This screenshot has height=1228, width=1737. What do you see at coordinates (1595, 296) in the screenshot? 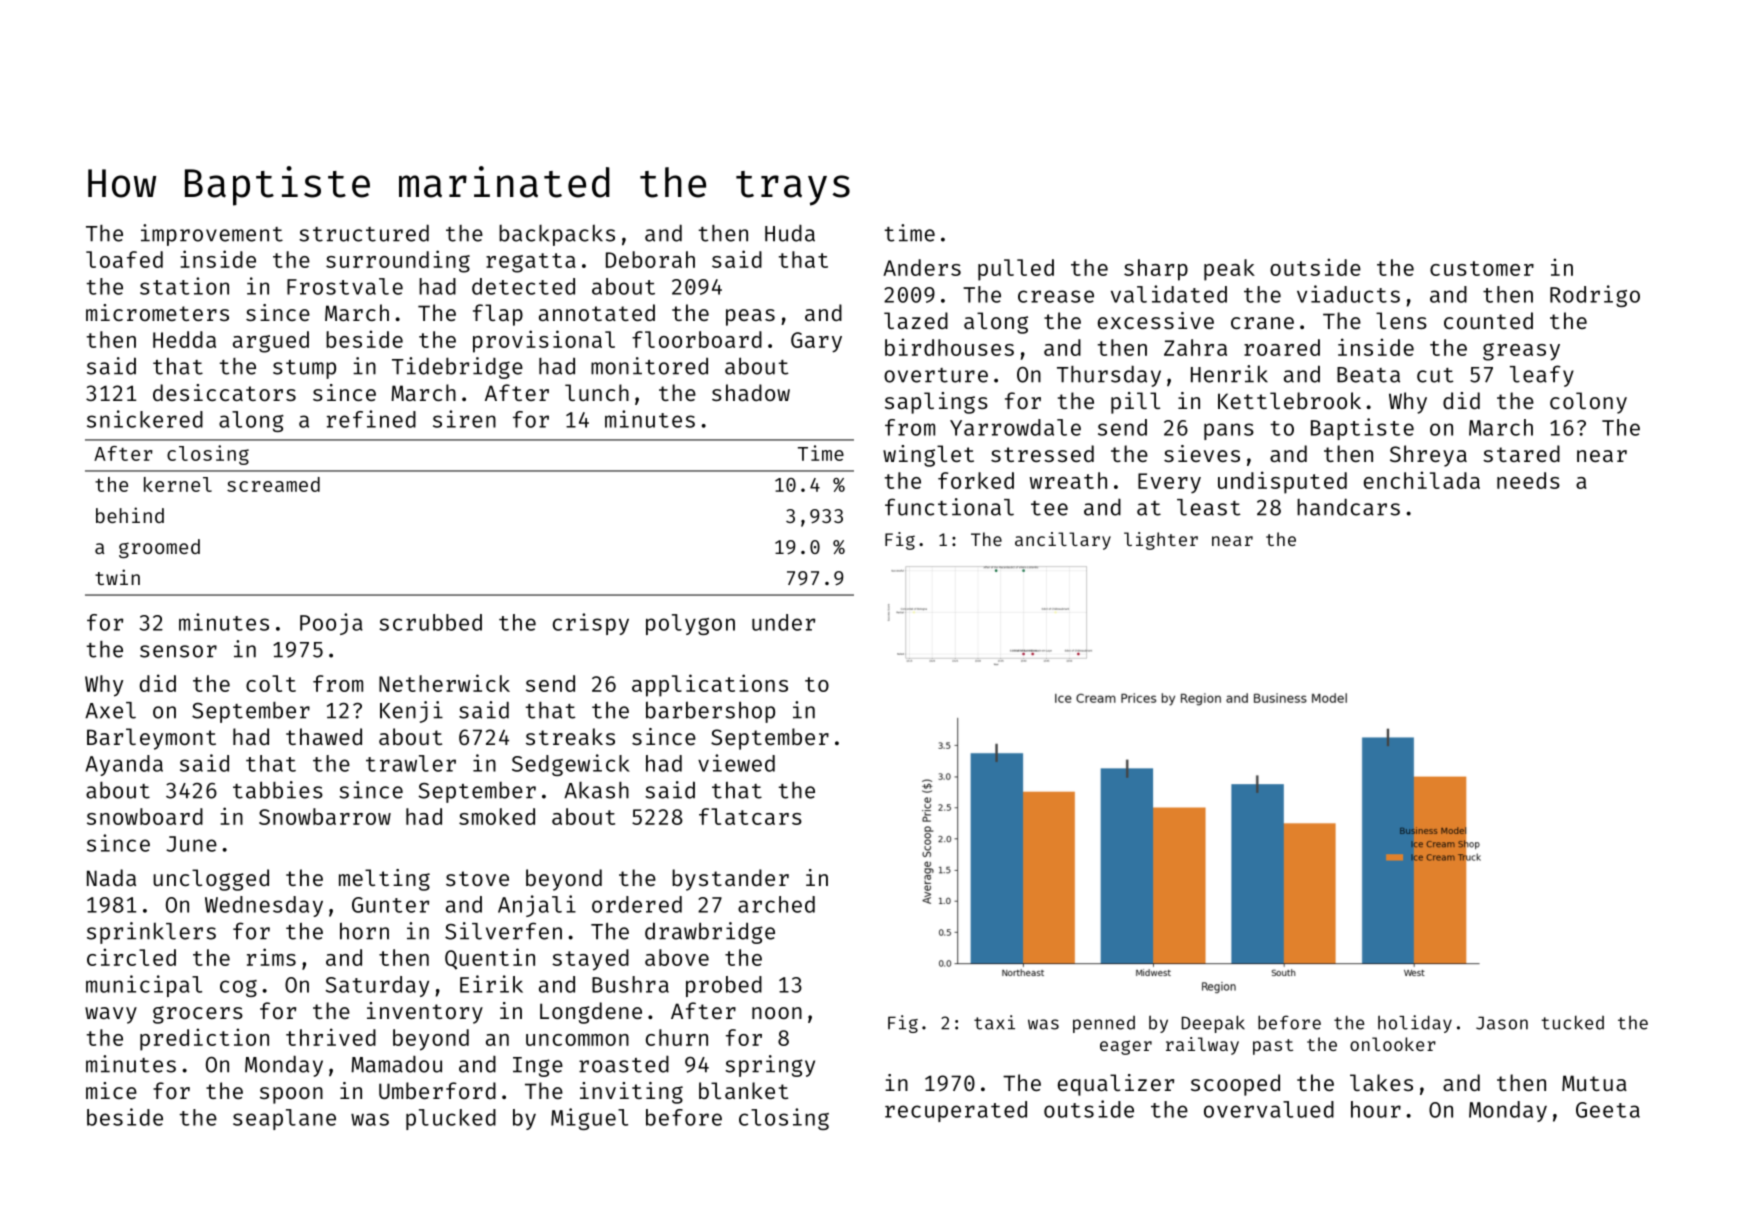
I see `Rodrigo` at bounding box center [1595, 296].
